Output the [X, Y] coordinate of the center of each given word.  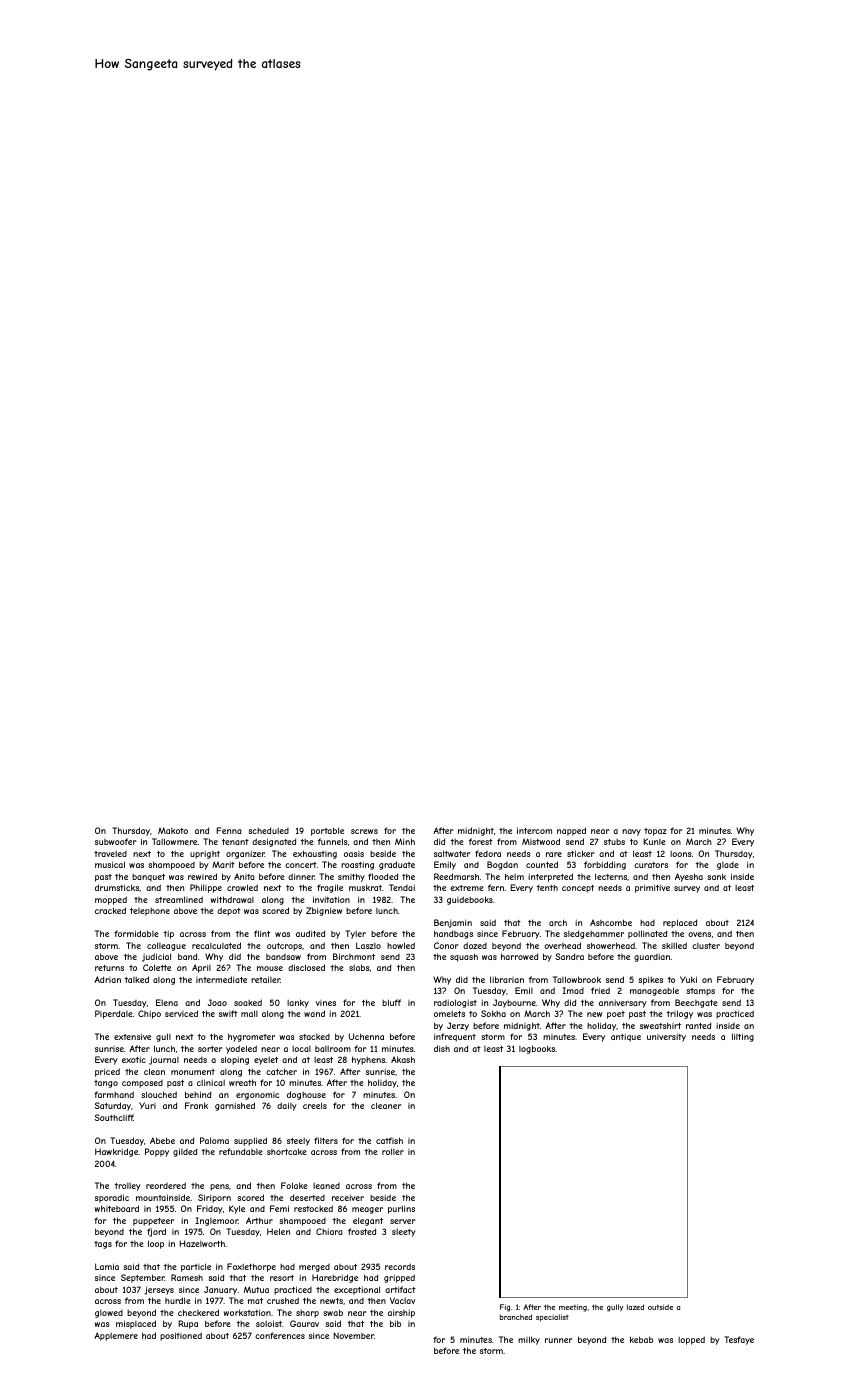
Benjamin [453, 923]
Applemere [116, 1336]
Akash [403, 1059]
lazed [635, 1307]
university [666, 1037]
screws [364, 831]
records [400, 1266]
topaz [655, 832]
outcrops [284, 947]
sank [716, 876]
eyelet [266, 1061]
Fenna [229, 830]
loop [156, 1244]
